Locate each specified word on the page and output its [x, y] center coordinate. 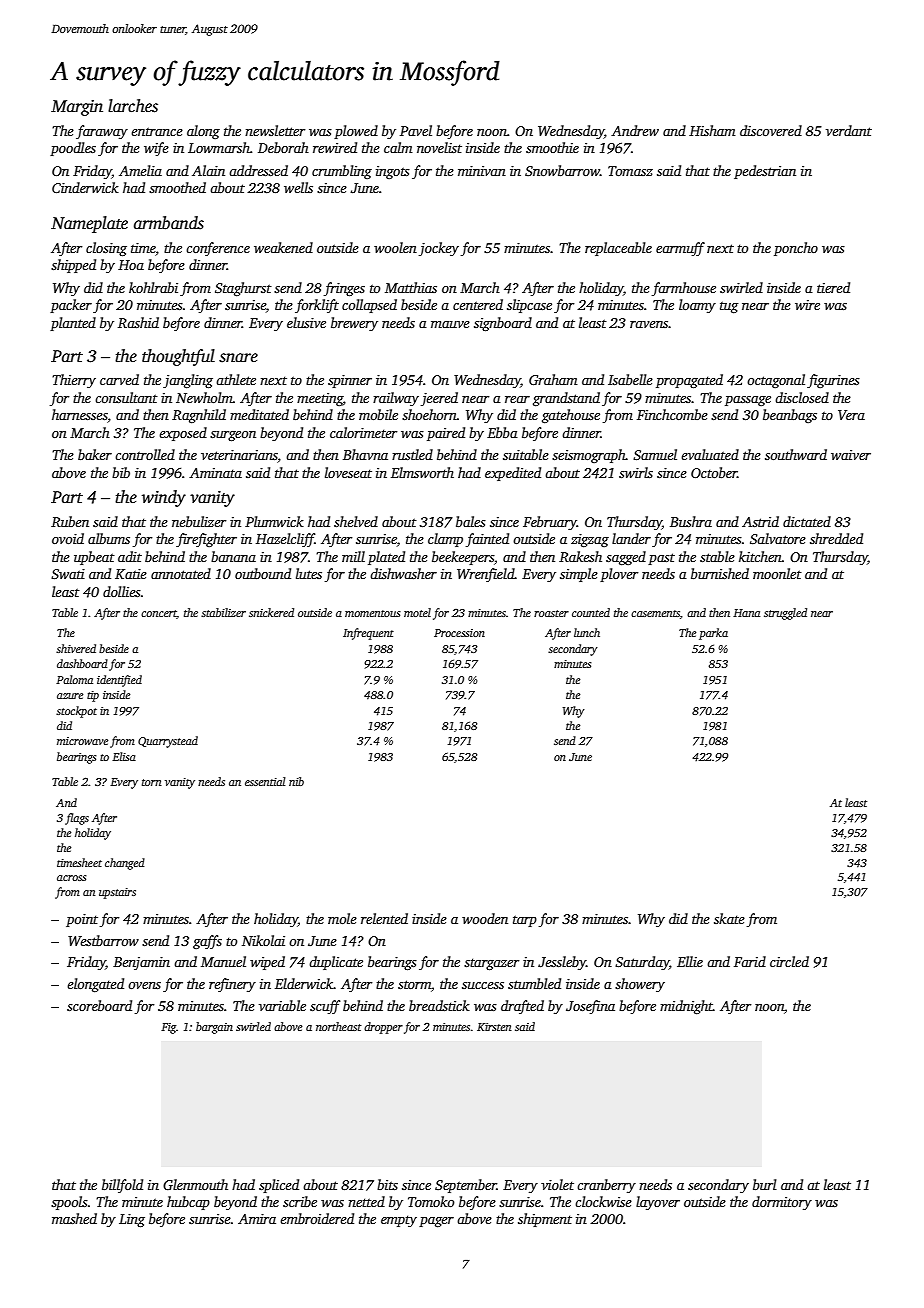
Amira [257, 1219]
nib [296, 781]
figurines [833, 381]
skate [729, 918]
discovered [771, 130]
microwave [82, 741]
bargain [214, 1028]
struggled [785, 614]
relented [384, 918]
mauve [450, 324]
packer [71, 306]
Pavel [416, 130]
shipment [545, 1220]
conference [218, 249]
